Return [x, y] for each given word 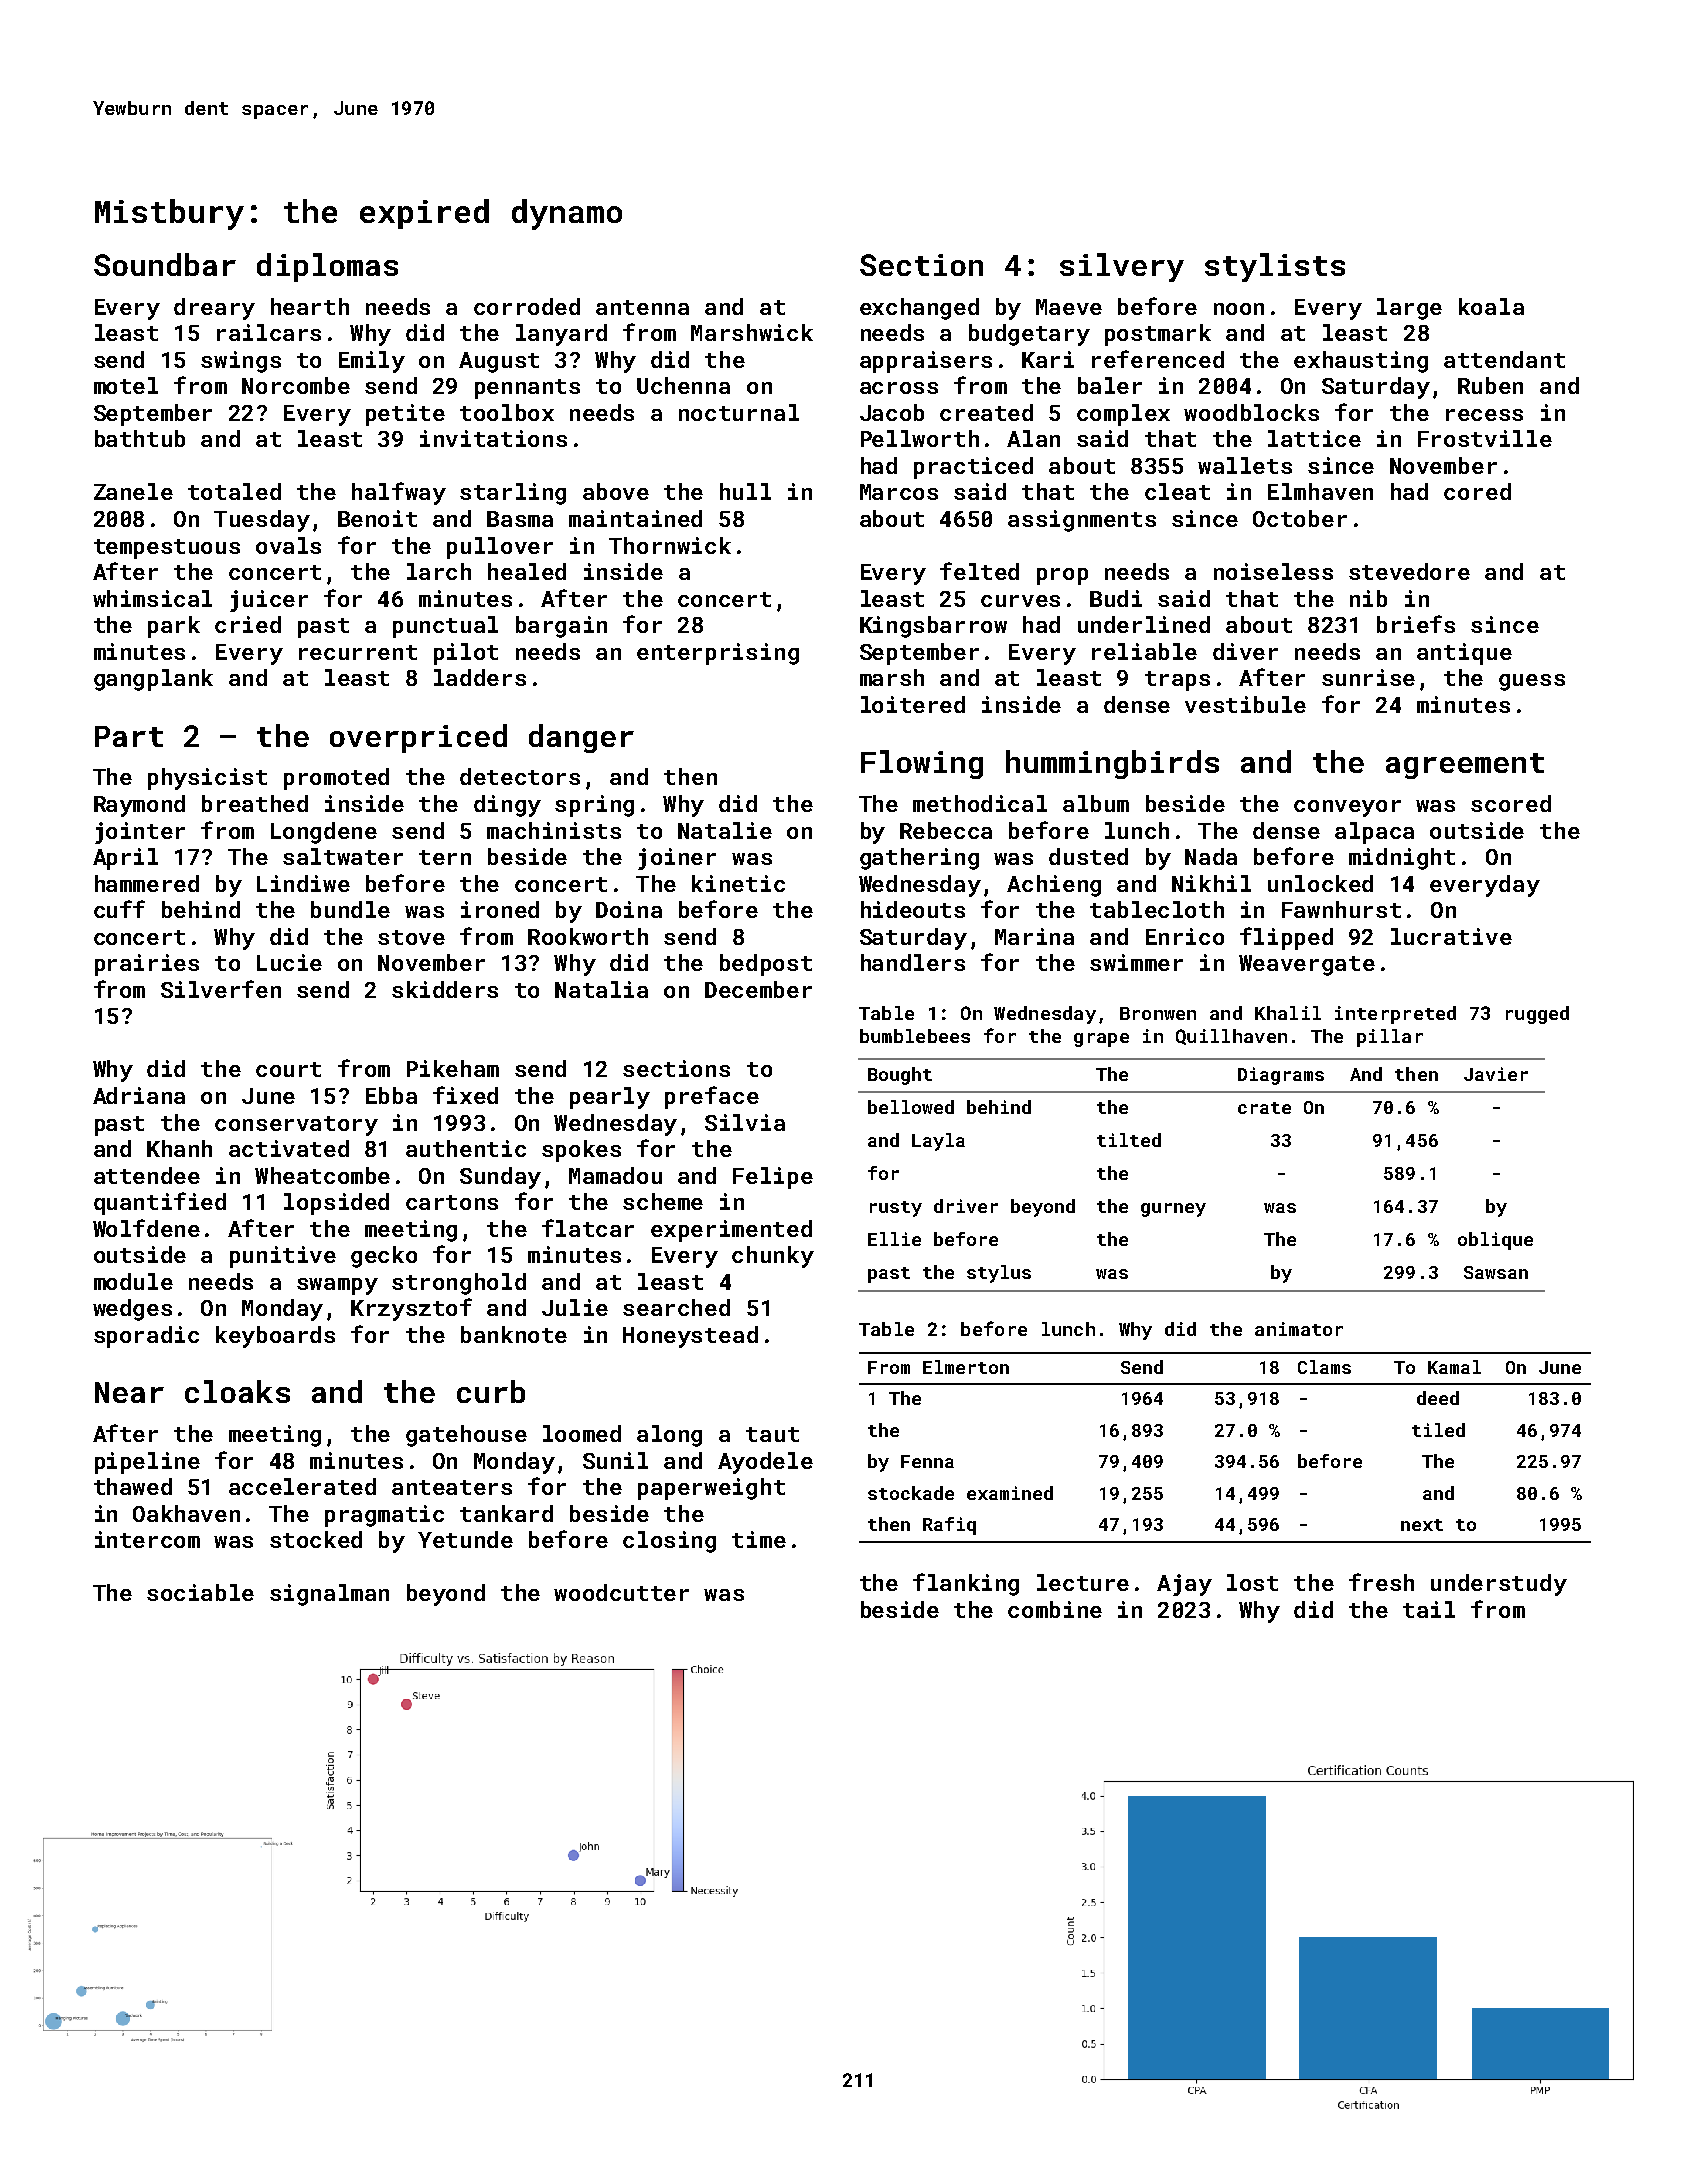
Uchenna [683, 385]
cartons [452, 1202]
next [1422, 1525]
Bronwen [1158, 1013]
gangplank [153, 680]
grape [1101, 1040]
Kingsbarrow [933, 627]
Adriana [139, 1095]
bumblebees [915, 1036]
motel [126, 385]
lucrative [1451, 936]
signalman [329, 1595]
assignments [1082, 521]
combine [1055, 1609]
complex [1123, 415]
